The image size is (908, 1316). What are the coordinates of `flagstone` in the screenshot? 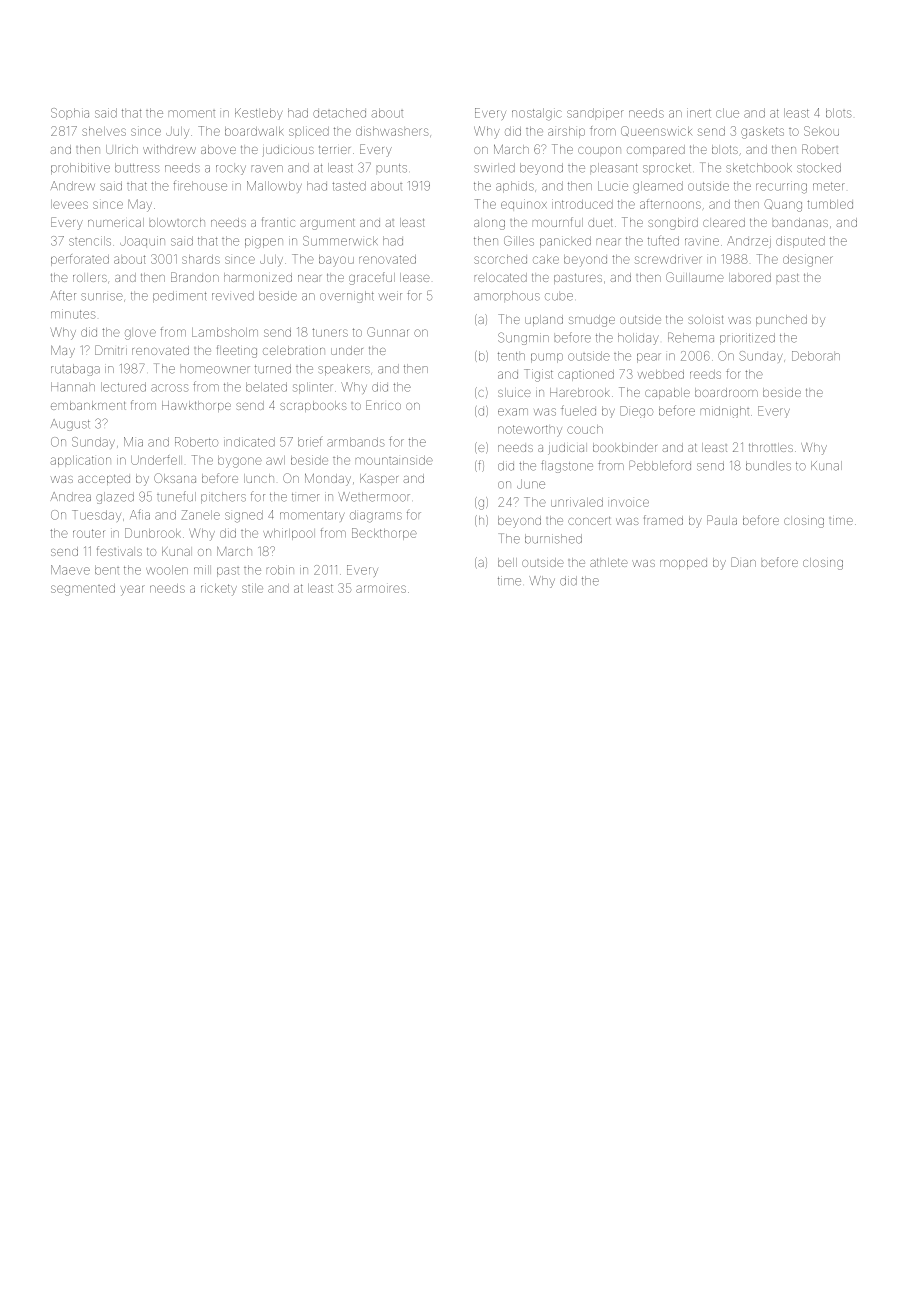 It's located at (567, 466).
